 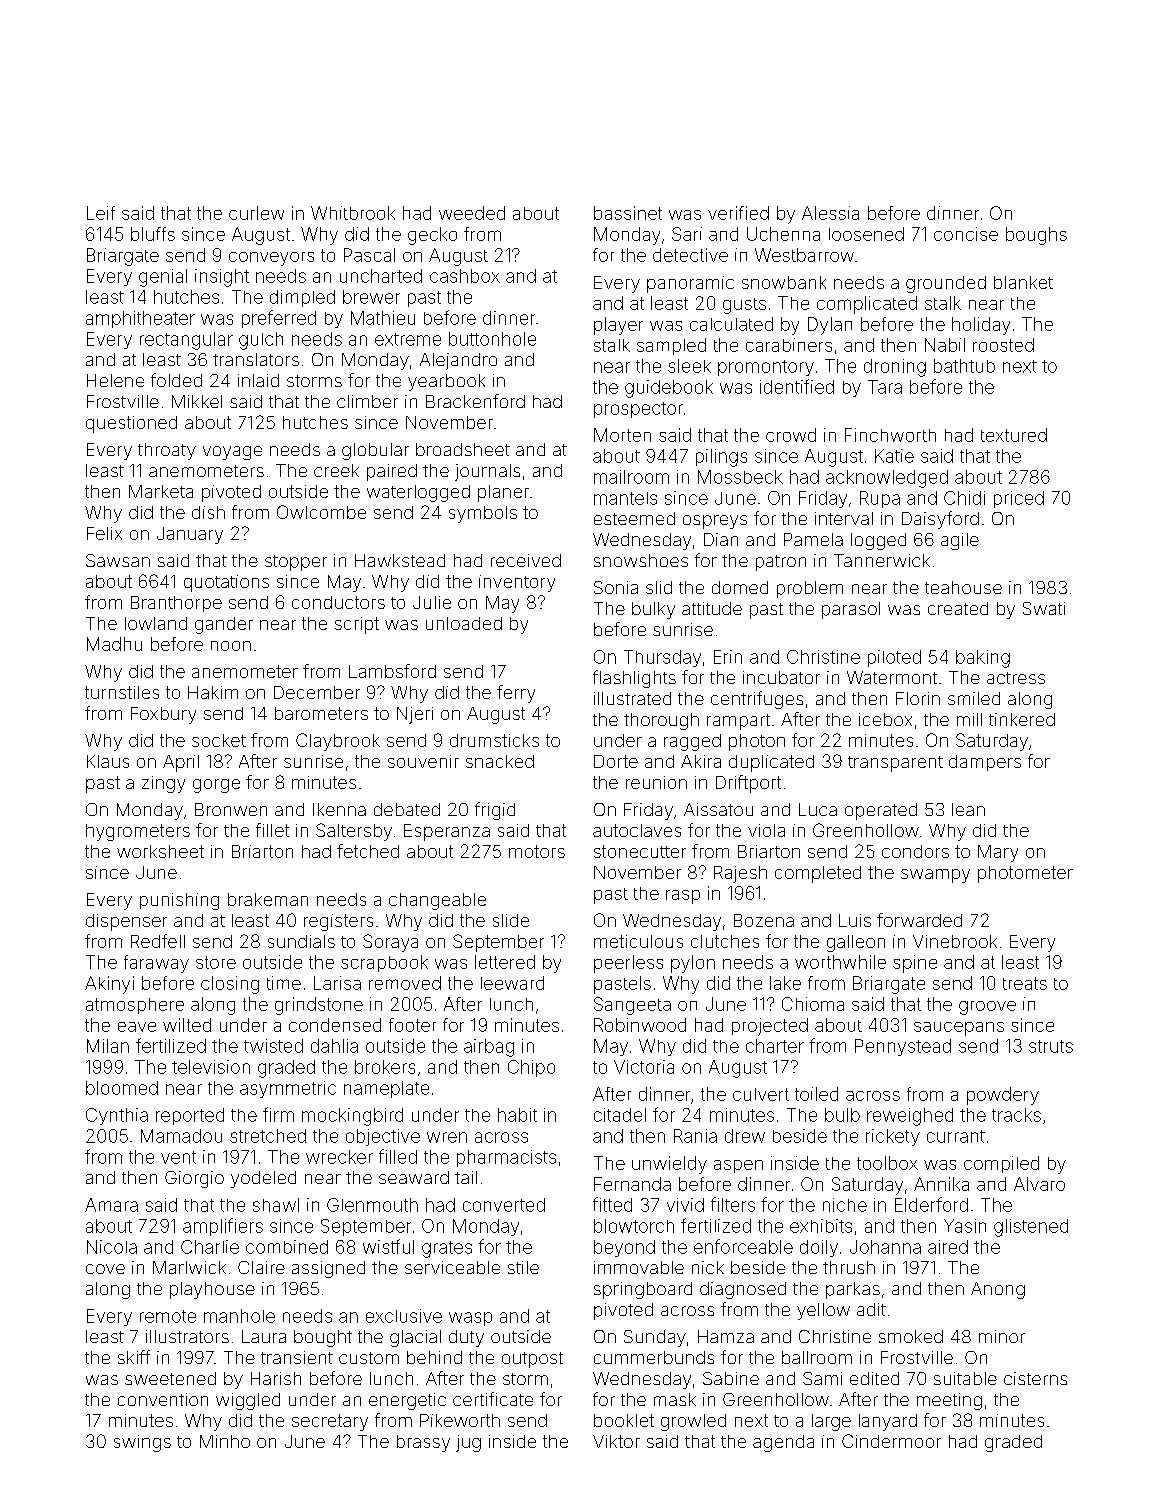 I want to click on Robinwood, so click(x=640, y=1025).
